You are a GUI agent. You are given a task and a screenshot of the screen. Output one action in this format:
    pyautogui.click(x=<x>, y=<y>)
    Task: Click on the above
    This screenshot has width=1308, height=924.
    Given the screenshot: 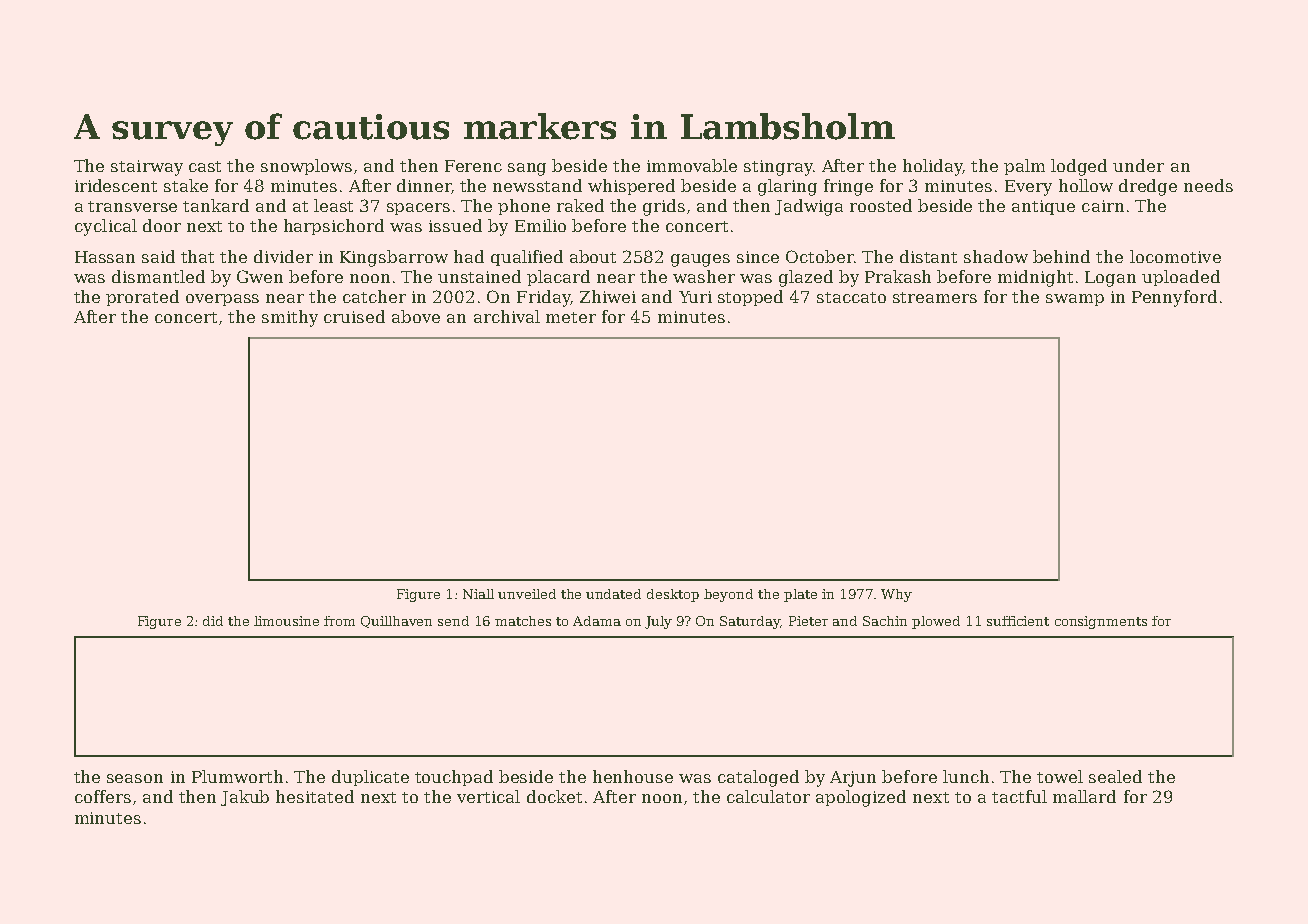 What is the action you would take?
    pyautogui.click(x=416, y=316)
